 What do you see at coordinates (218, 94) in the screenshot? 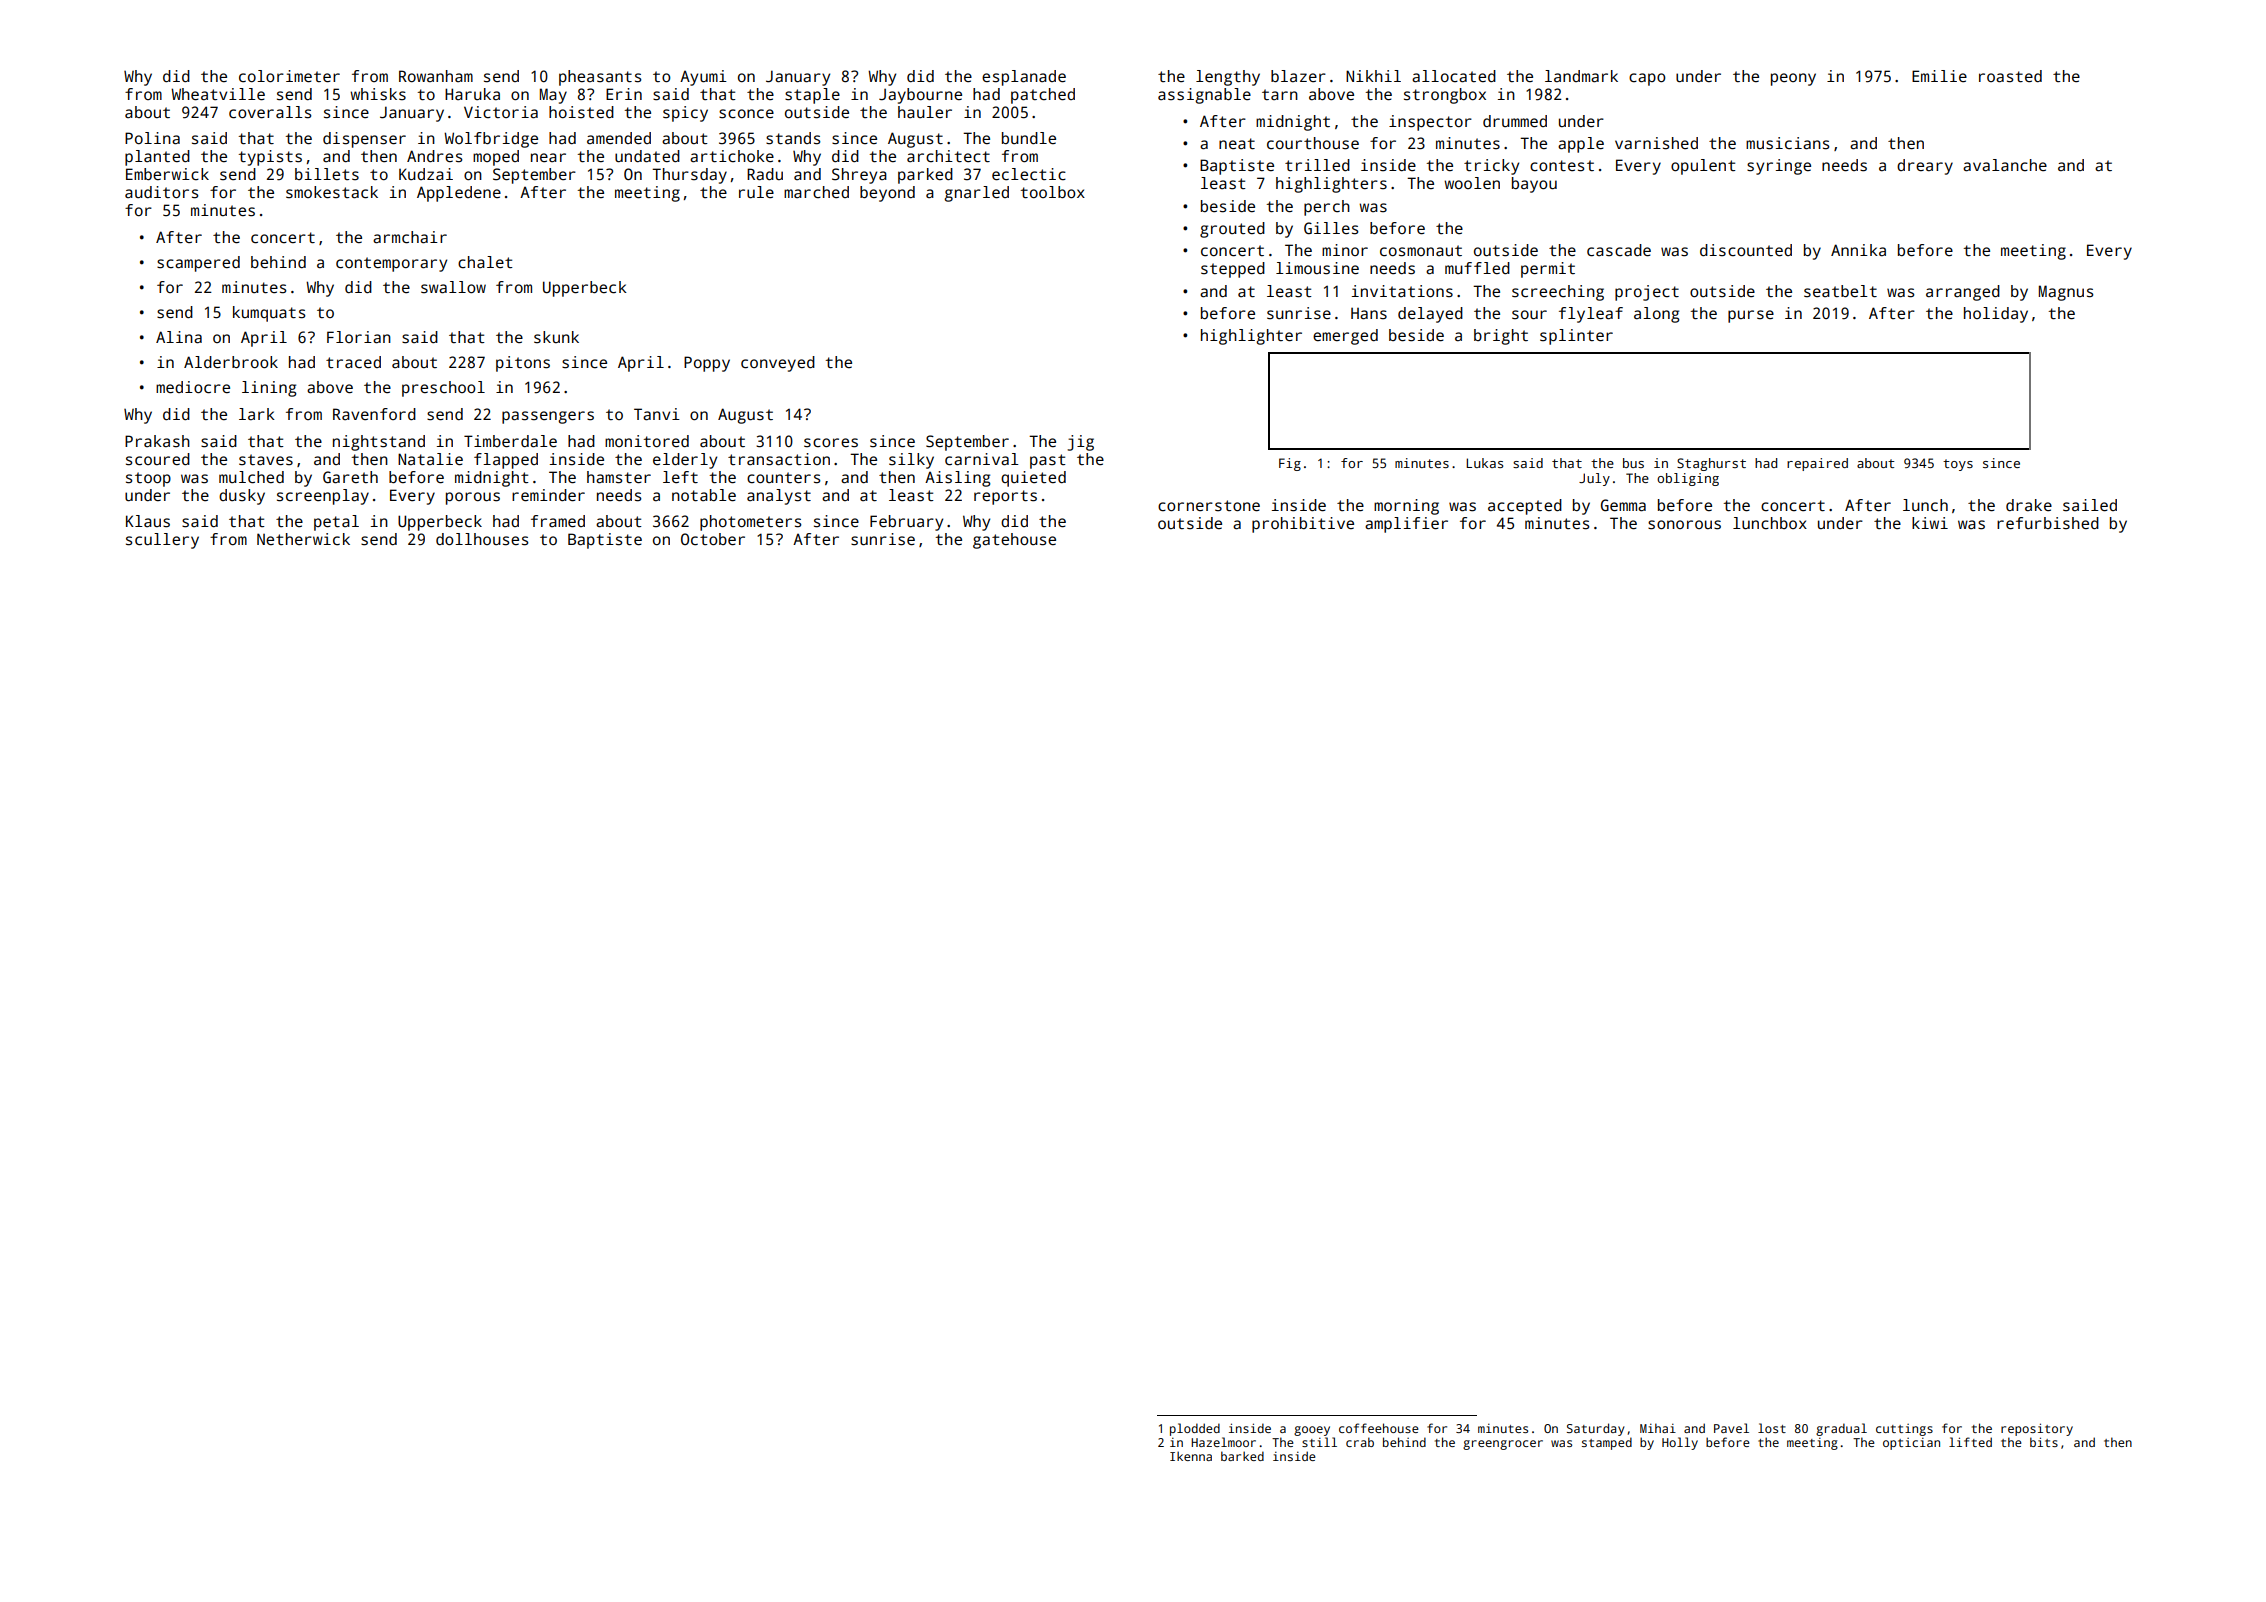
I see `Wheatville` at bounding box center [218, 94].
